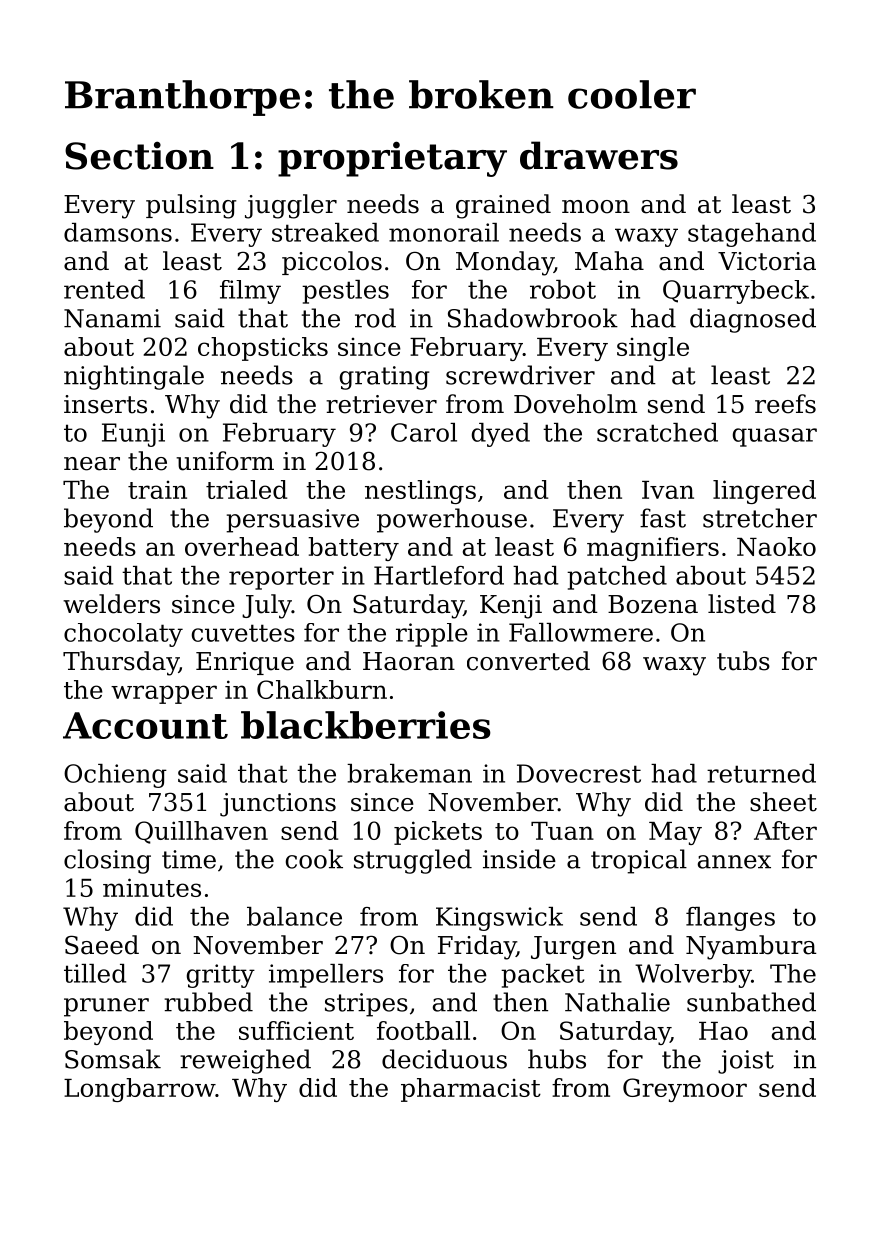  I want to click on stretcher, so click(760, 518).
